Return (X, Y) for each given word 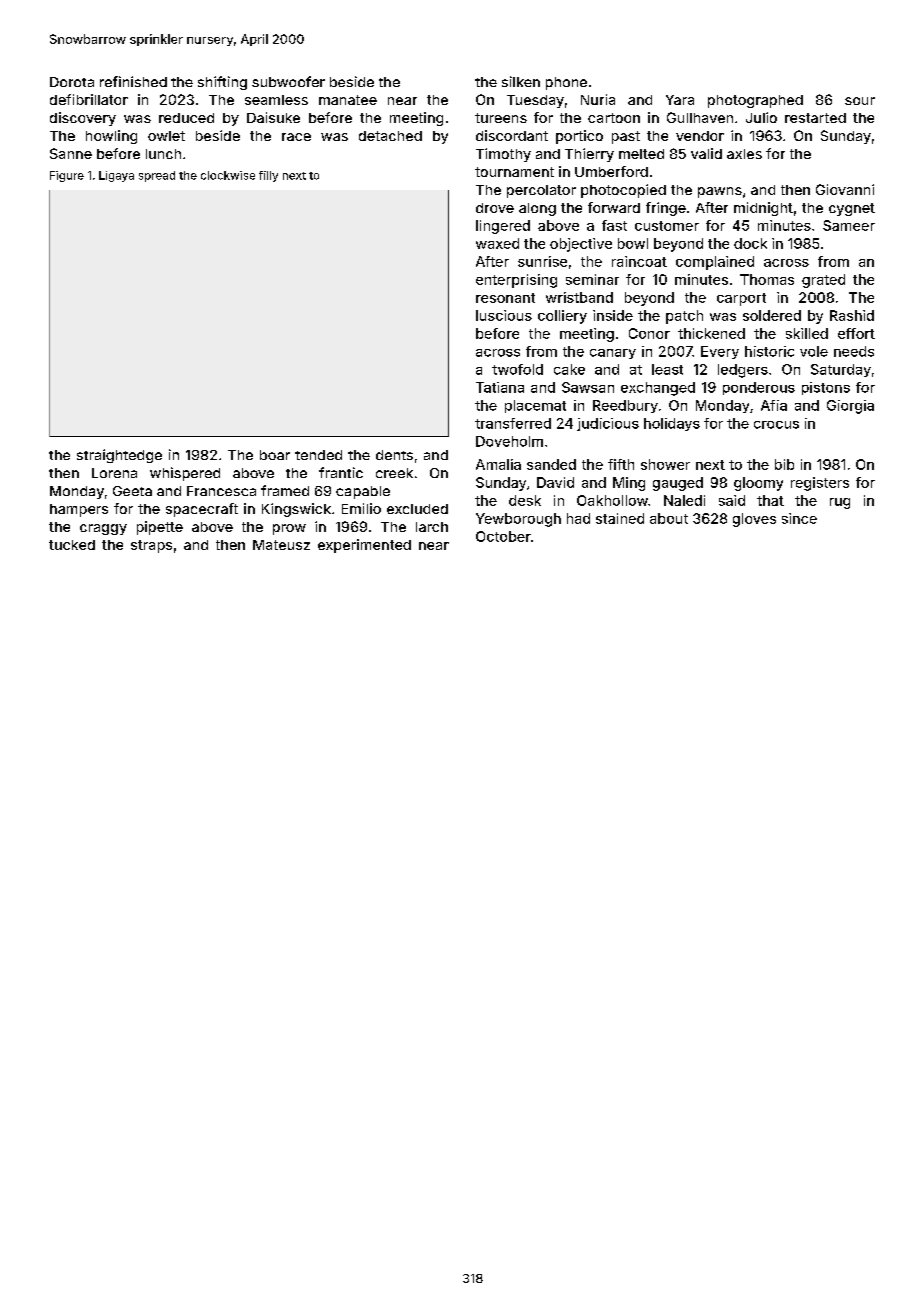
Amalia (498, 464)
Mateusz (281, 545)
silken (521, 81)
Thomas (767, 279)
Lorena (114, 473)
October (503, 536)
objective (581, 245)
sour (860, 101)
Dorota (72, 82)
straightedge (119, 456)
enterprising (516, 281)
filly (268, 176)
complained (715, 263)
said (732, 500)
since (799, 518)
